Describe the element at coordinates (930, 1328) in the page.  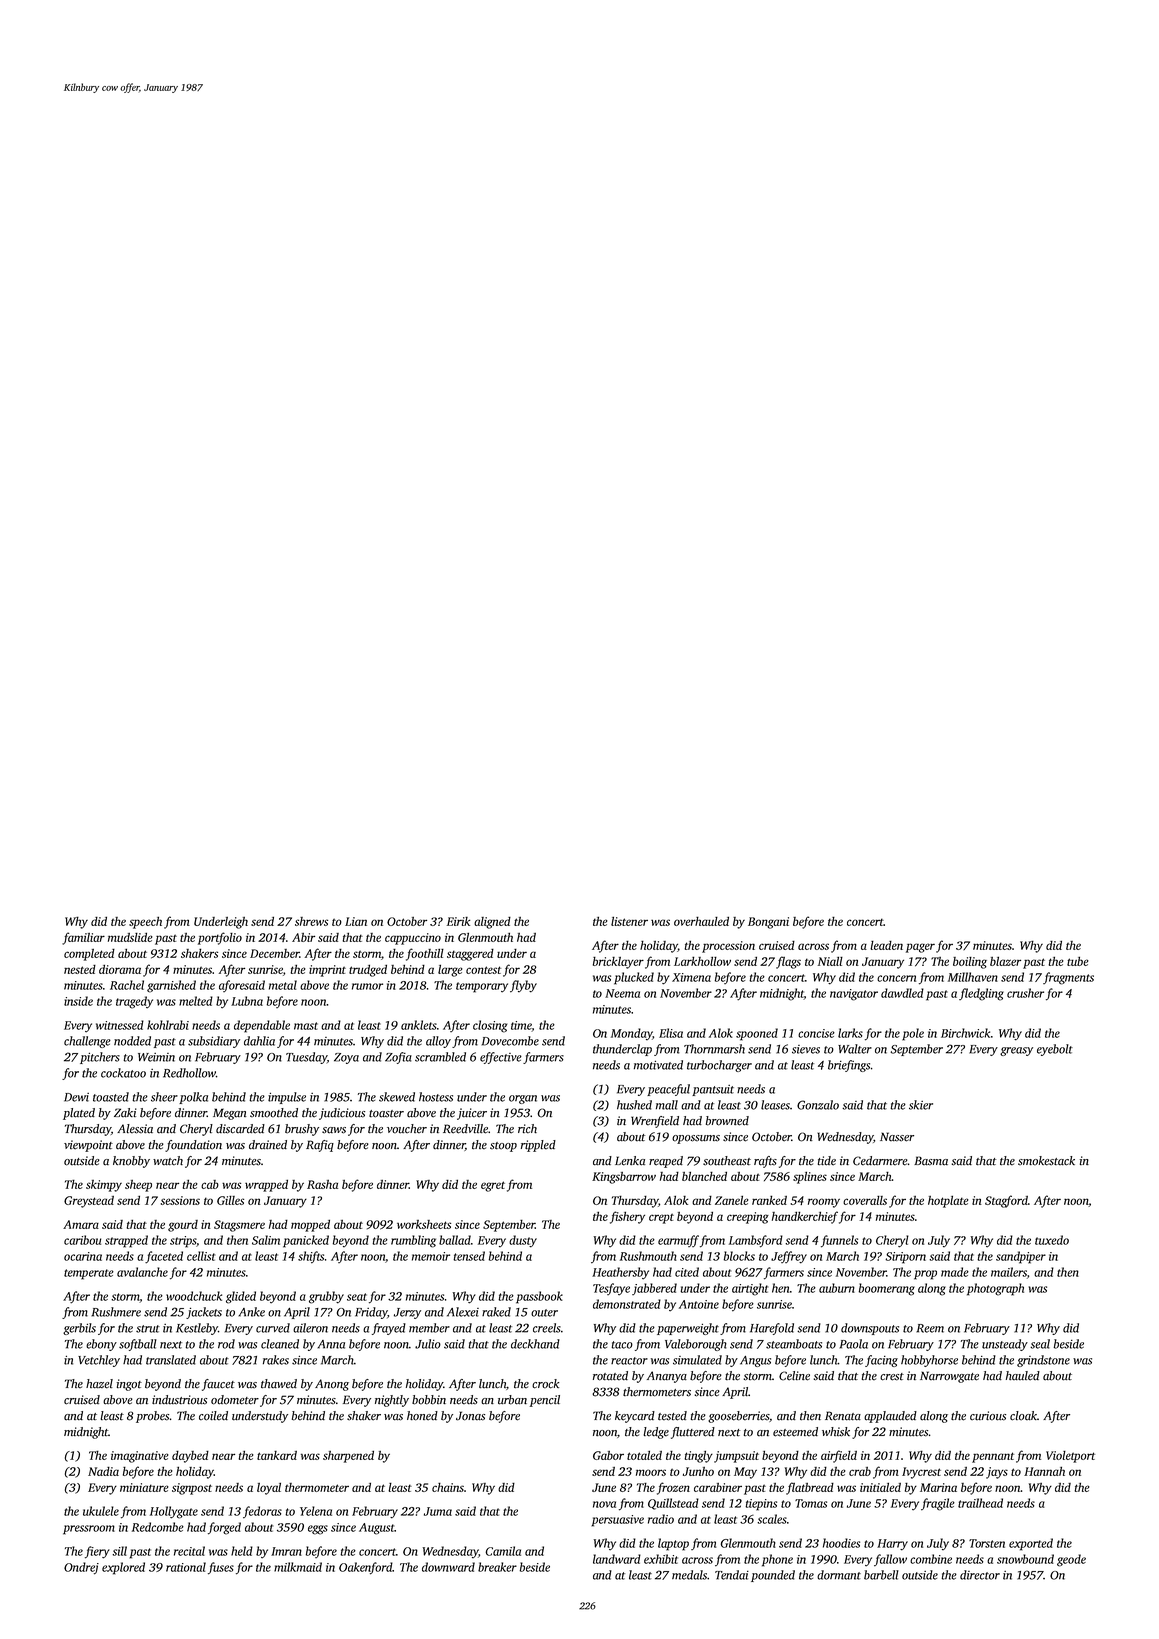
I see `Reem` at that location.
